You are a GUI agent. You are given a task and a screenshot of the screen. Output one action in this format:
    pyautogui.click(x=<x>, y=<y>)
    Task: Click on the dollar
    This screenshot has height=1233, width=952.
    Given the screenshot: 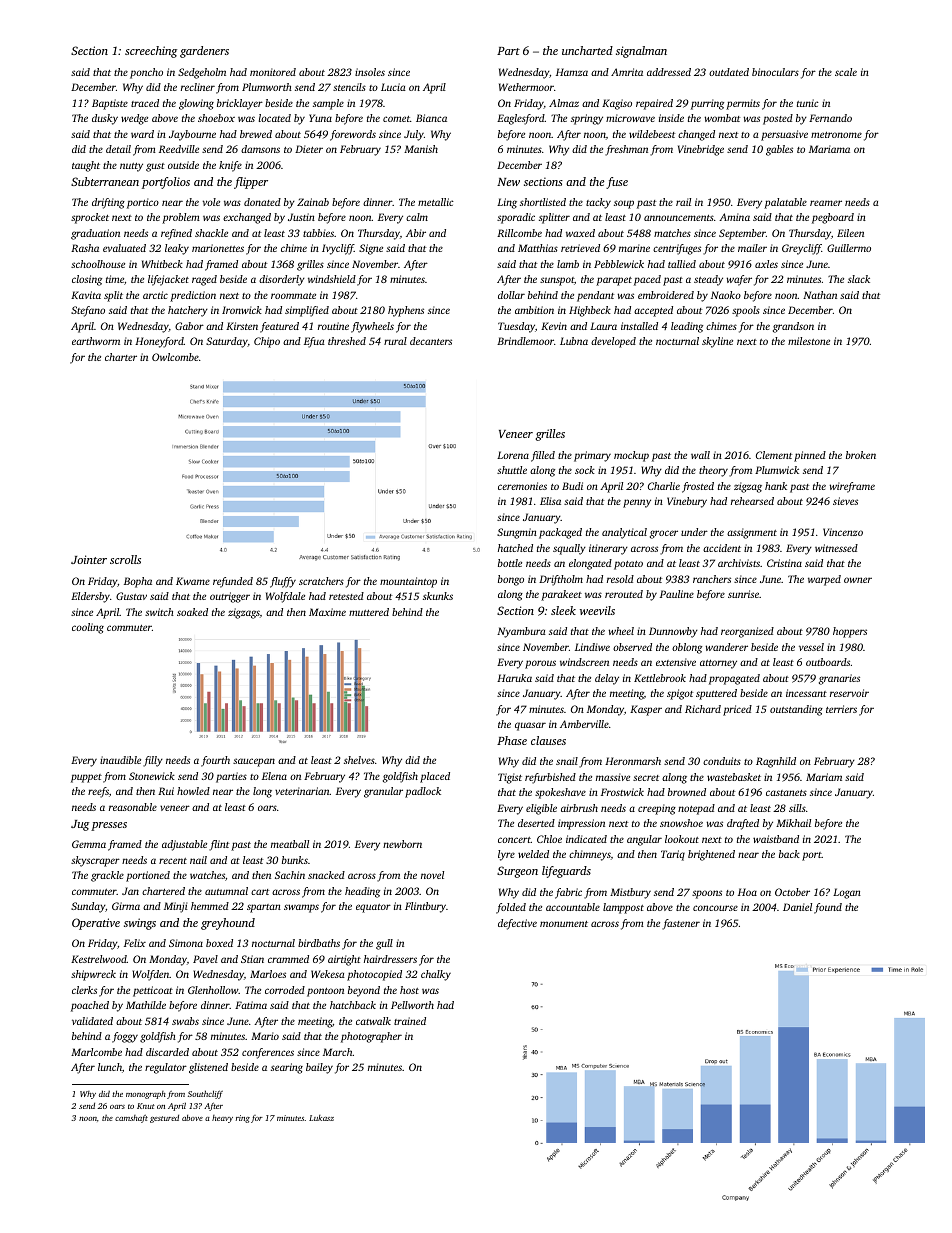 What is the action you would take?
    pyautogui.click(x=511, y=295)
